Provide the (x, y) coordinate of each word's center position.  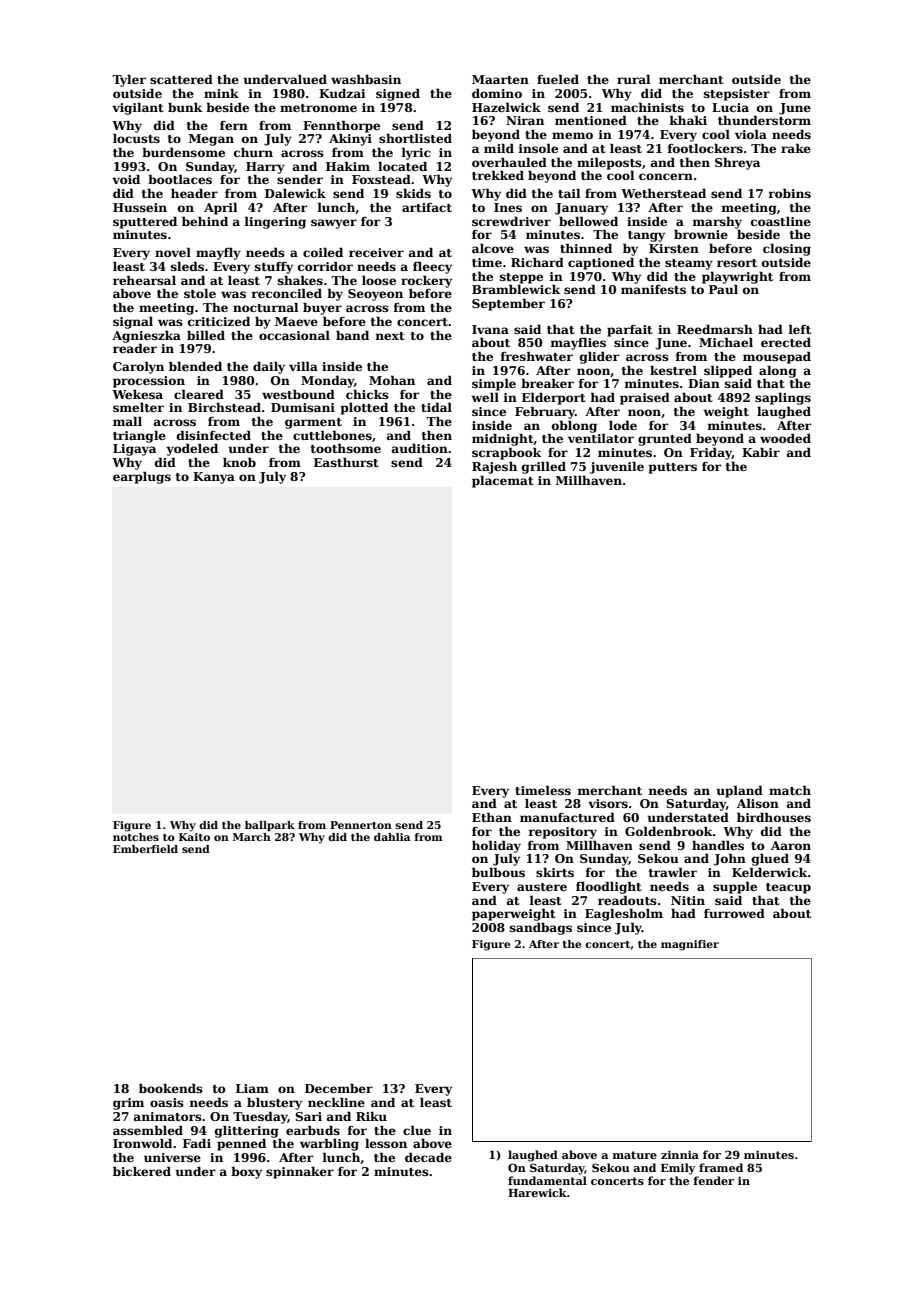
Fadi (197, 1143)
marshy (717, 223)
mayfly (218, 253)
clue (417, 1130)
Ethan (492, 817)
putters (673, 468)
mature (634, 1155)
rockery (426, 281)
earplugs (142, 477)
